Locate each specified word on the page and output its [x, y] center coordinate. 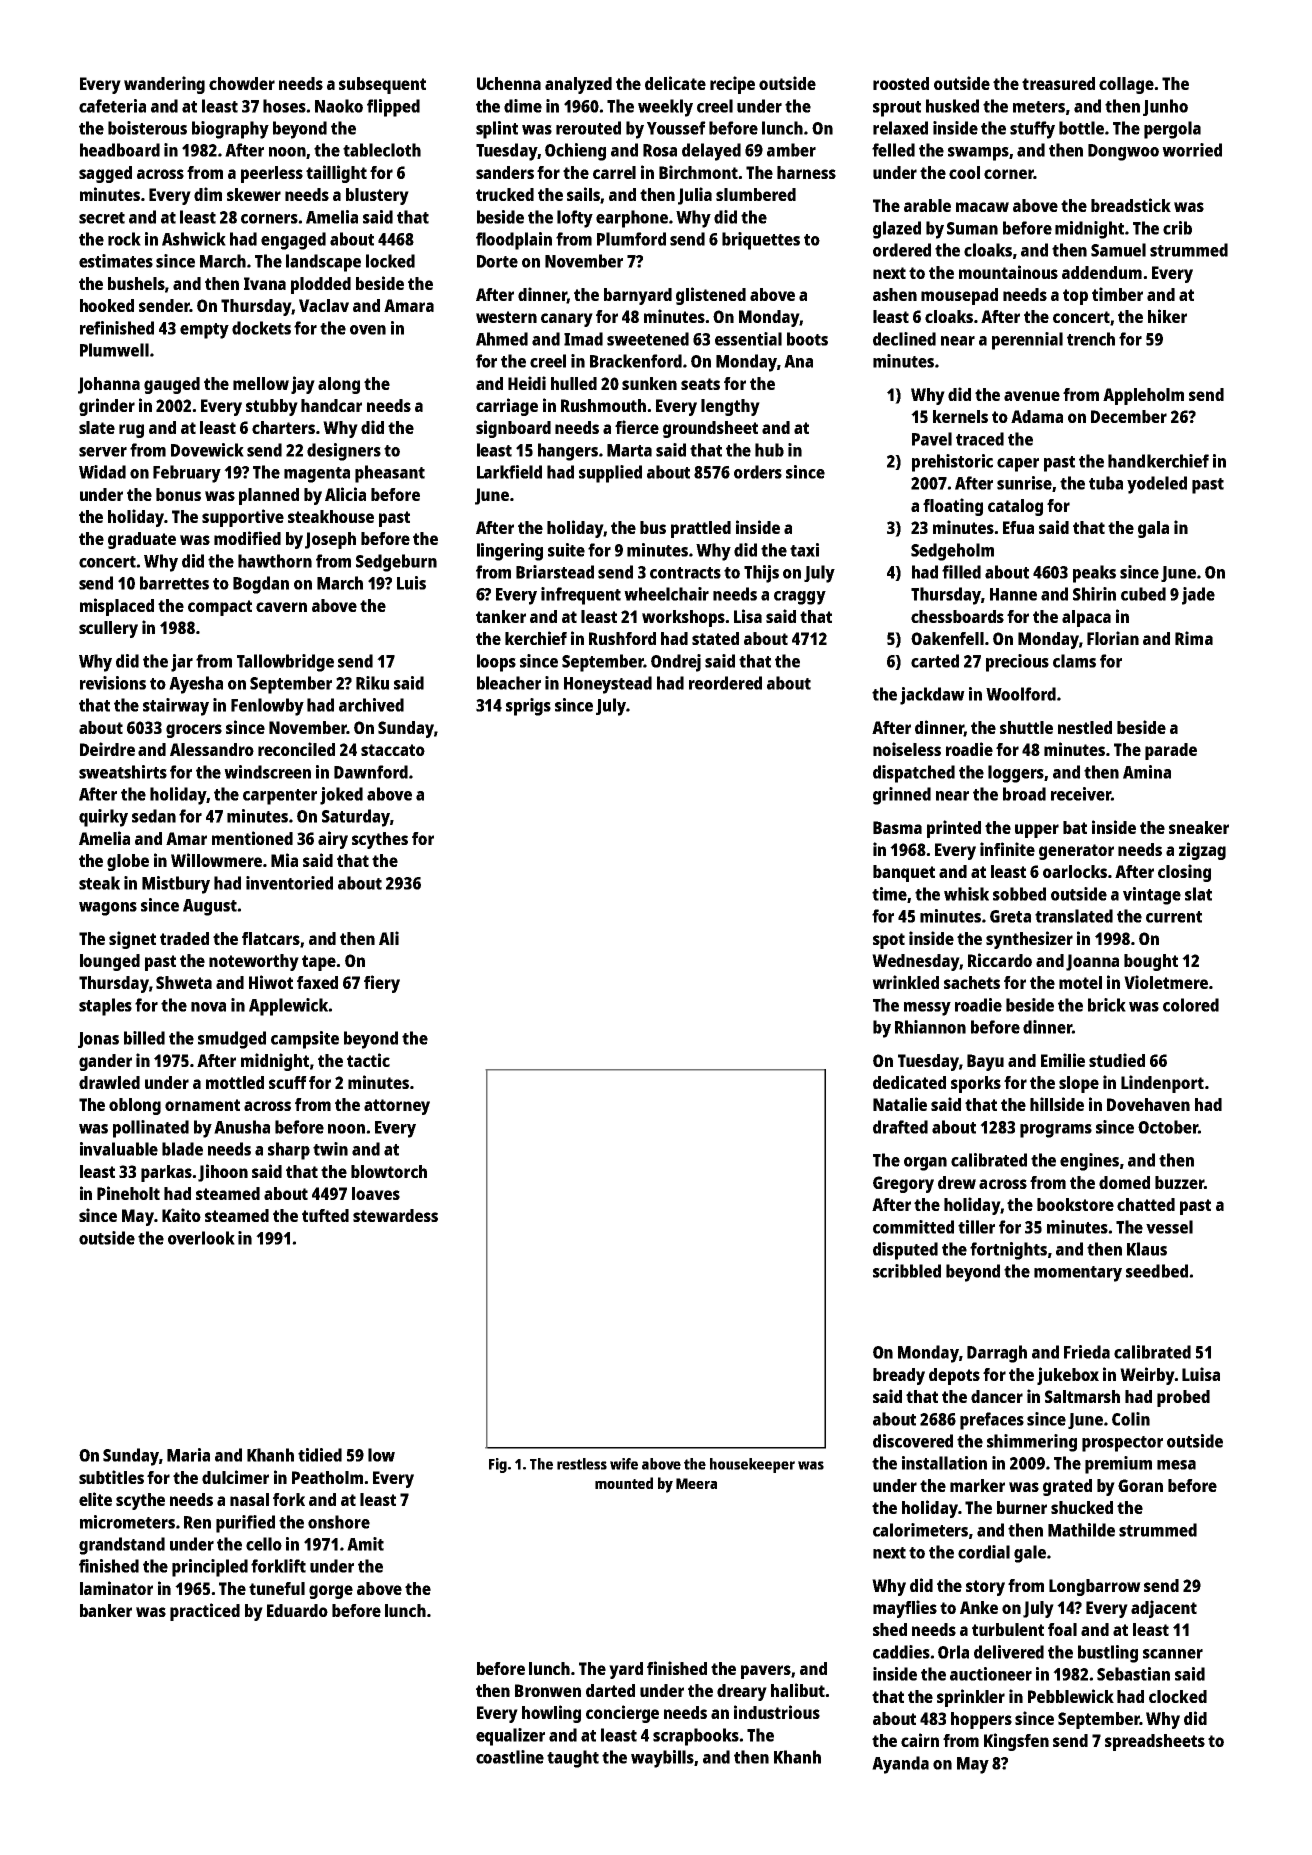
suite [566, 550]
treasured [1058, 83]
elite [95, 1499]
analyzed [578, 85]
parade [1171, 751]
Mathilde [1081, 1530]
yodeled [1157, 485]
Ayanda [900, 1765]
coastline [510, 1757]
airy [333, 840]
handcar [331, 405]
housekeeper [752, 1465]
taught [573, 1759]
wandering [164, 85]
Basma [897, 827]
